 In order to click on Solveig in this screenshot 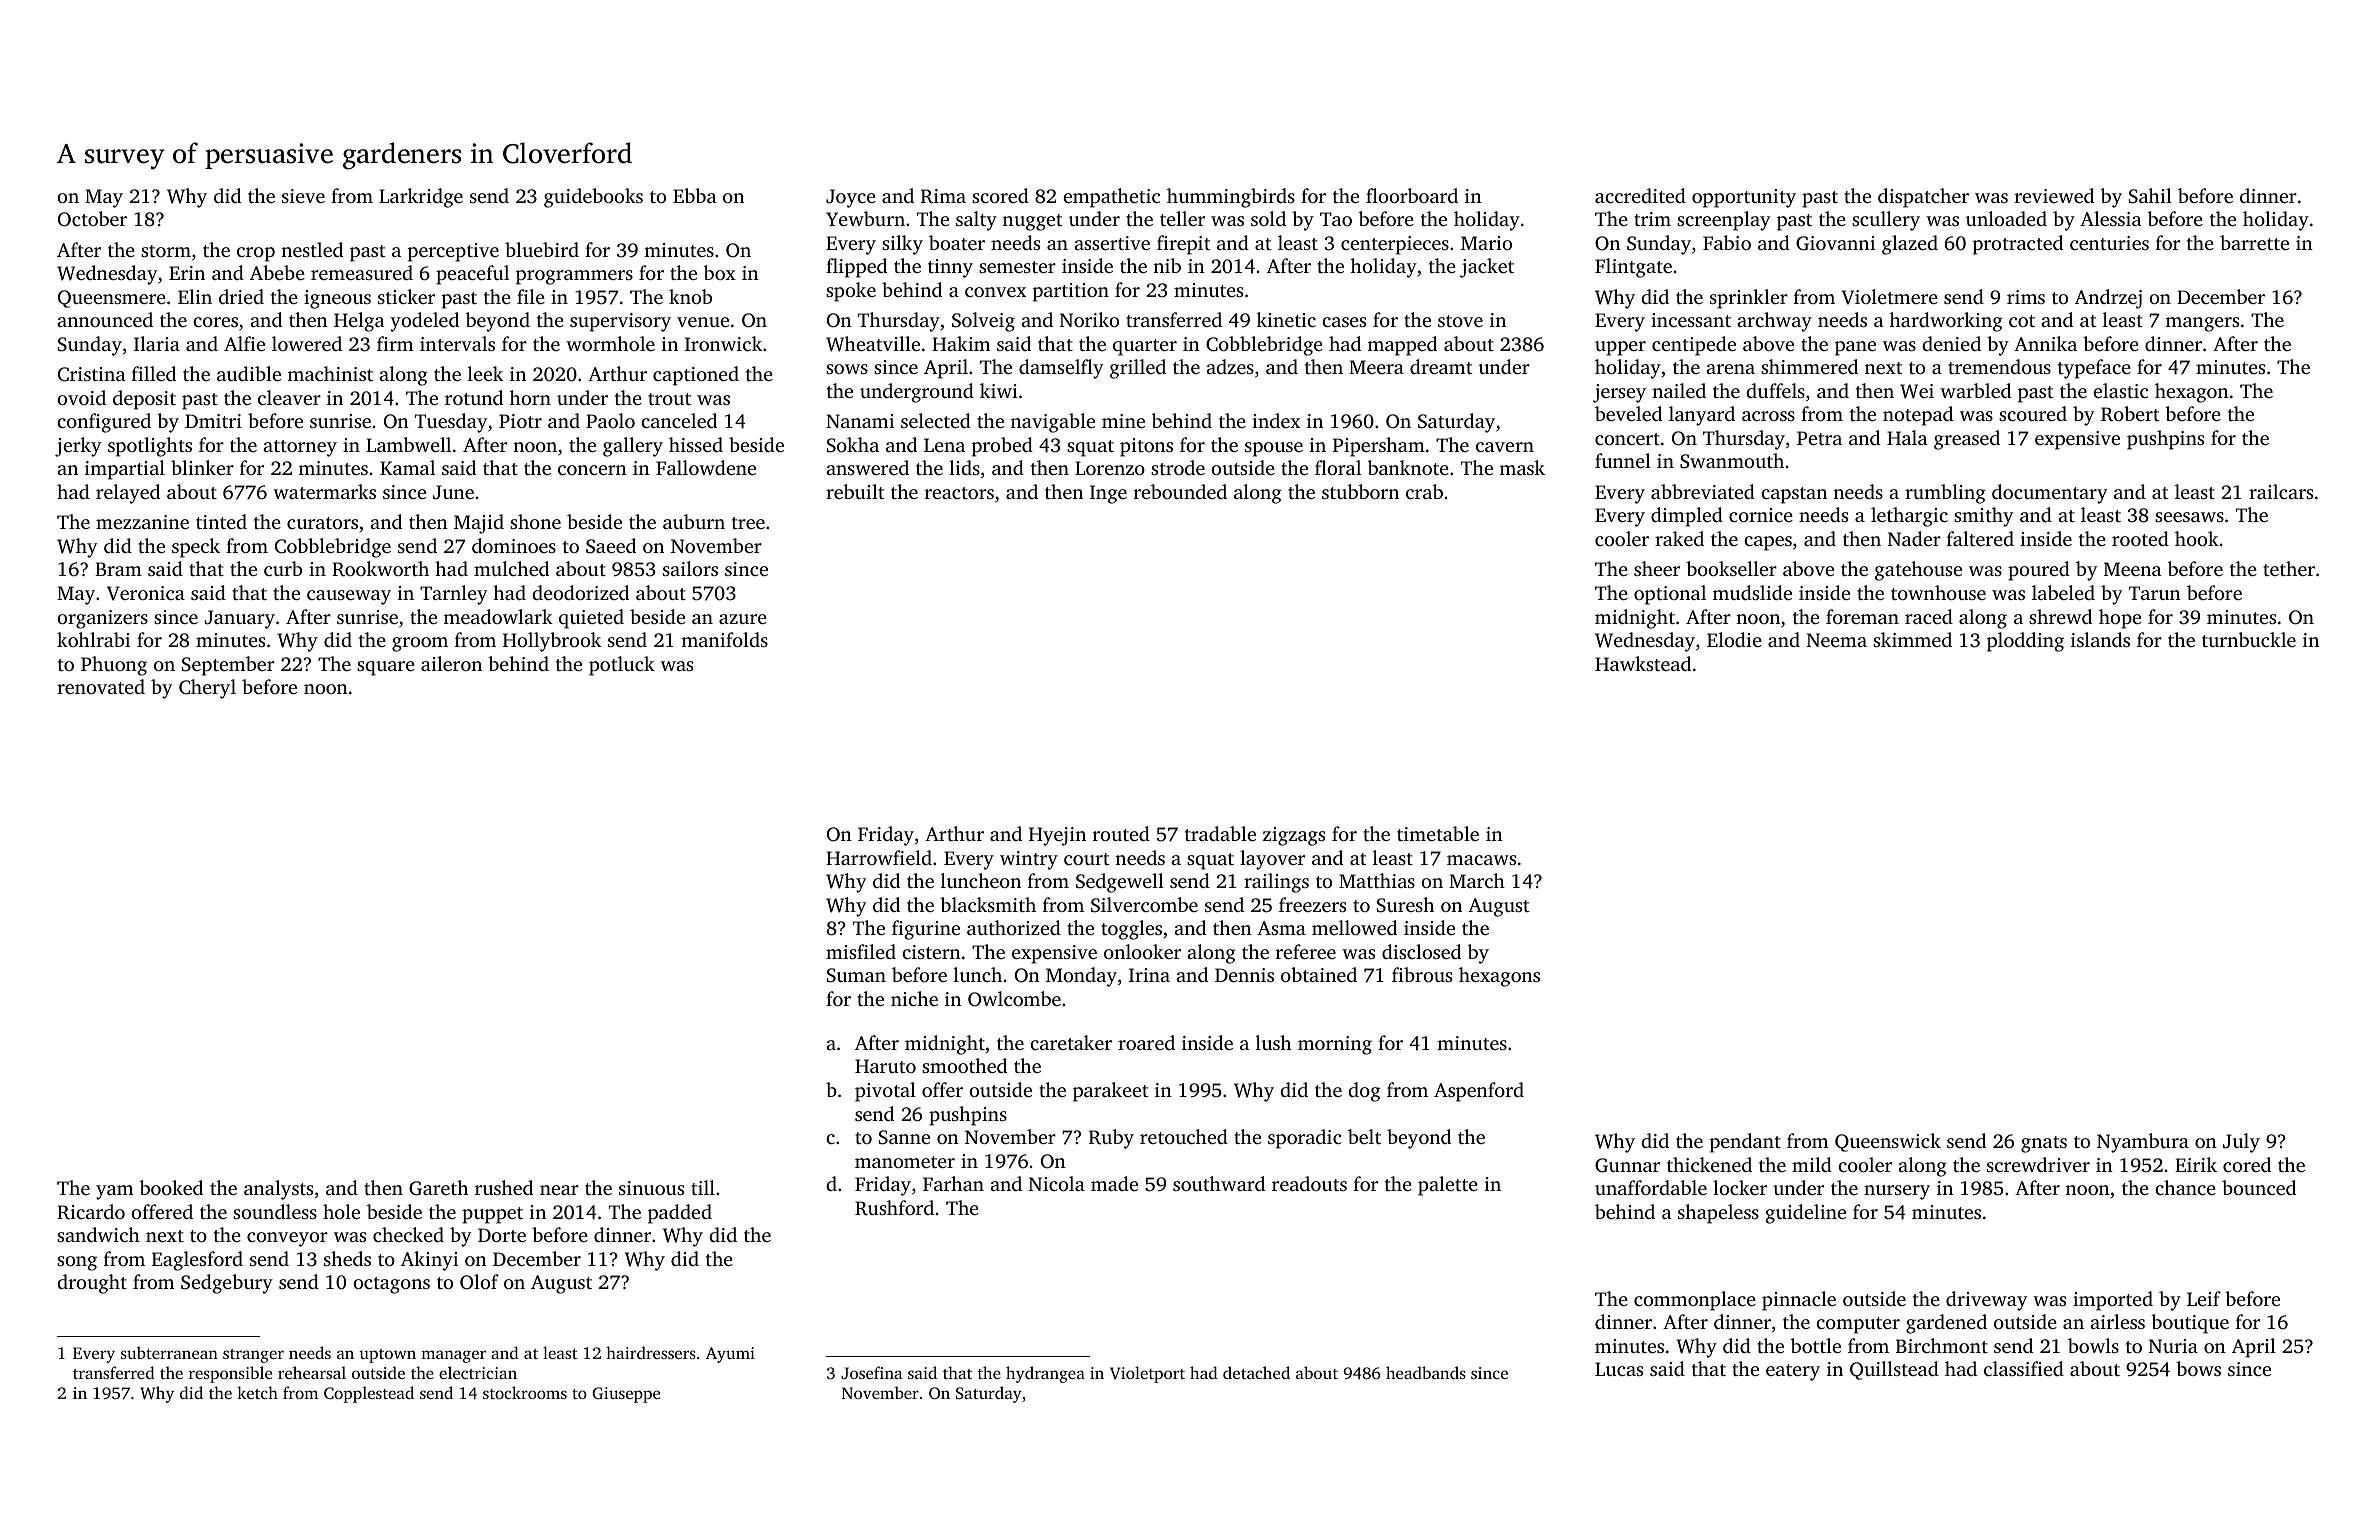, I will do `click(983, 322)`.
